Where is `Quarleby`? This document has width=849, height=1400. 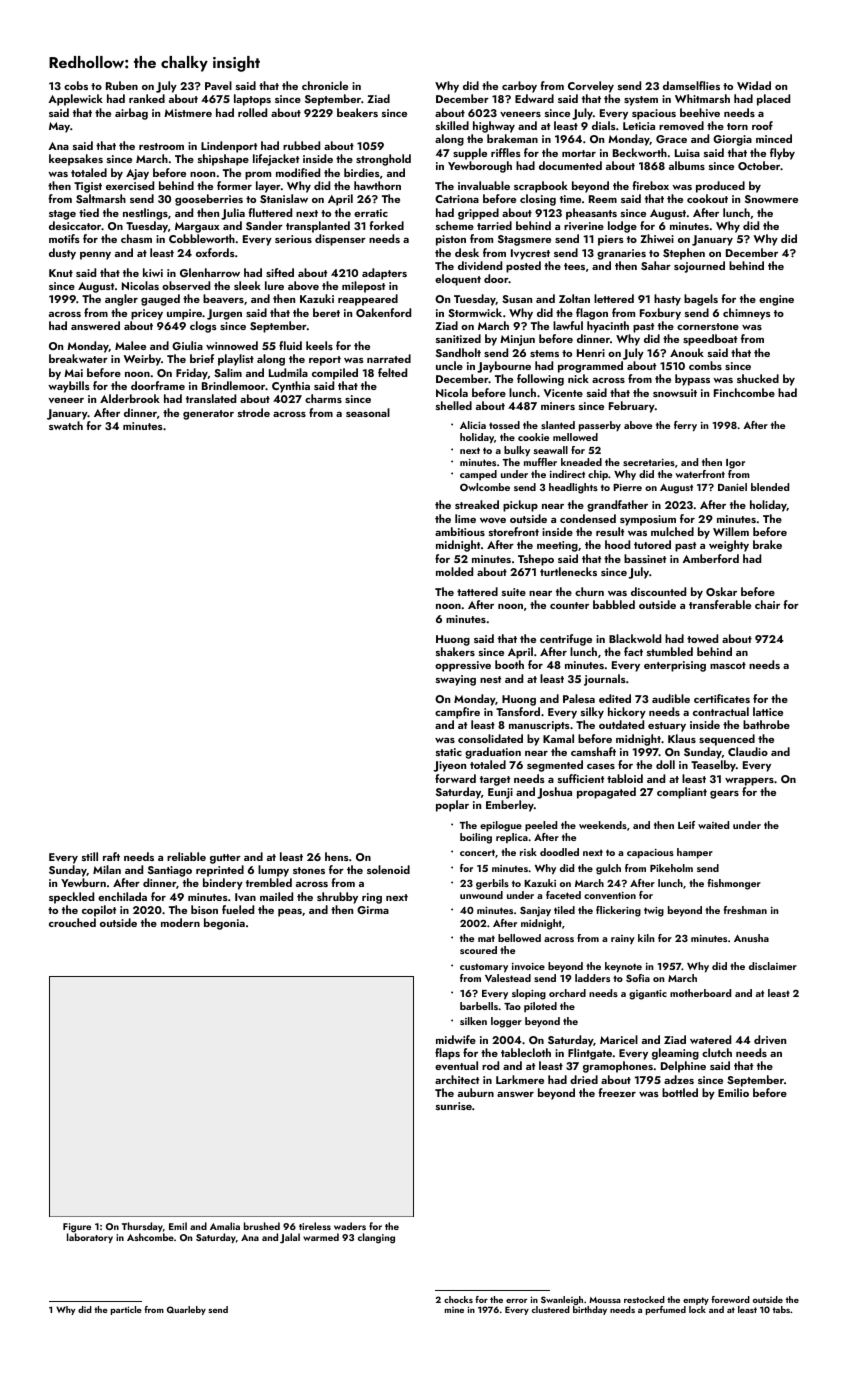 Quarleby is located at coordinates (186, 1310).
